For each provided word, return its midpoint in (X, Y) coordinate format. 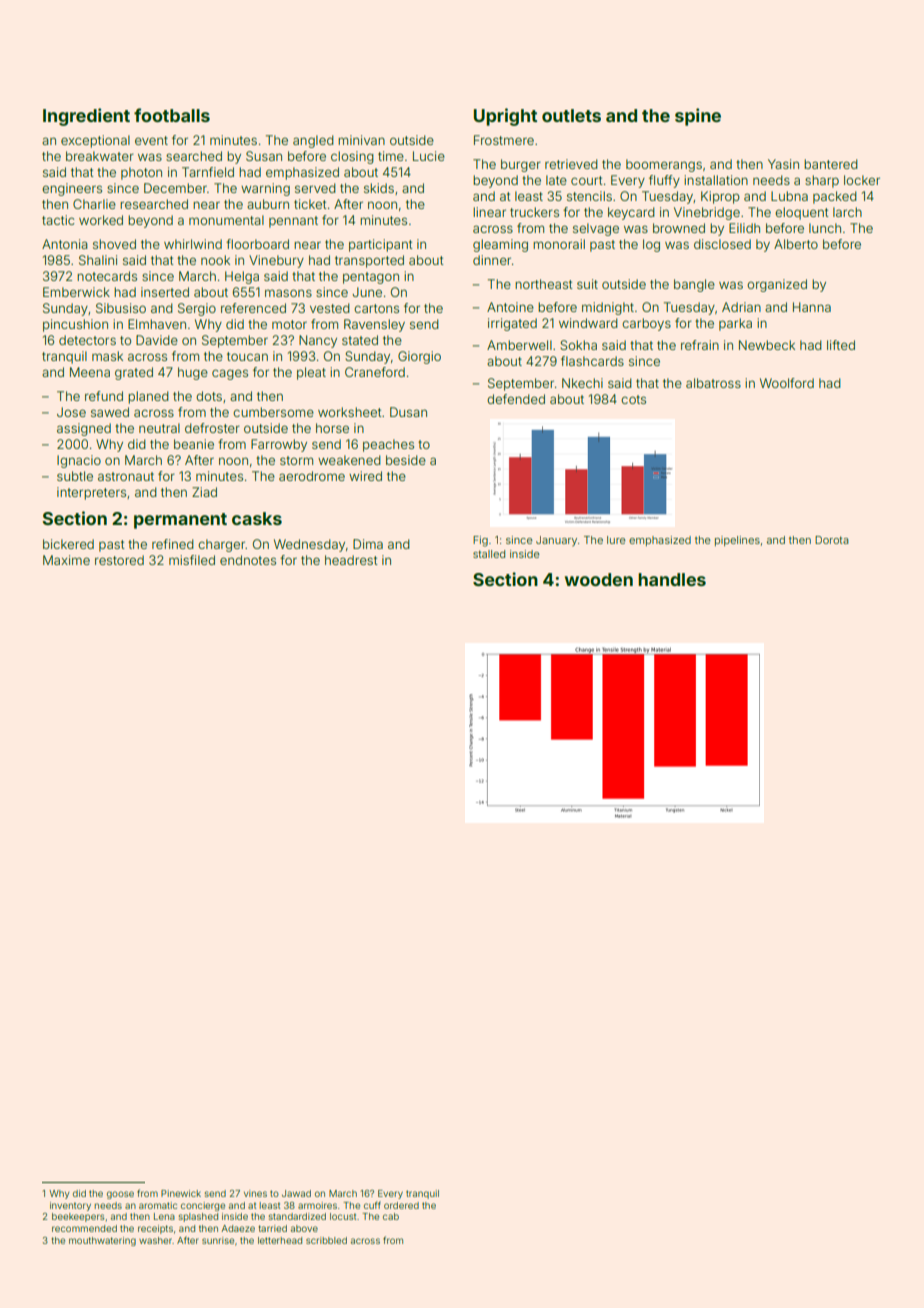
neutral (159, 428)
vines (255, 1193)
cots (633, 399)
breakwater (100, 156)
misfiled (192, 560)
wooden (599, 579)
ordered (401, 1205)
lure (616, 540)
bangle (694, 285)
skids (379, 188)
